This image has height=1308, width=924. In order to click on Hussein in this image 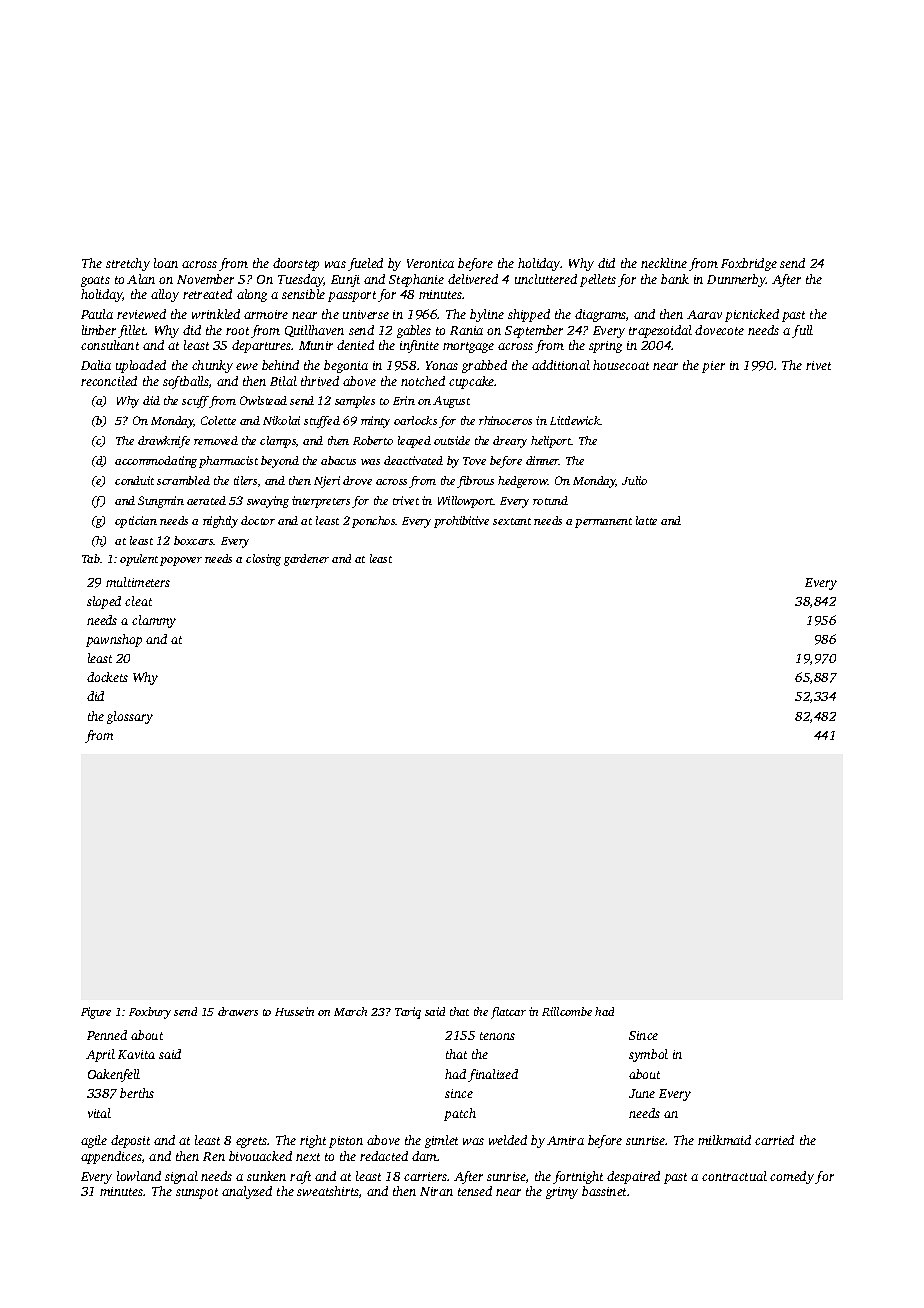, I will do `click(294, 1011)`.
